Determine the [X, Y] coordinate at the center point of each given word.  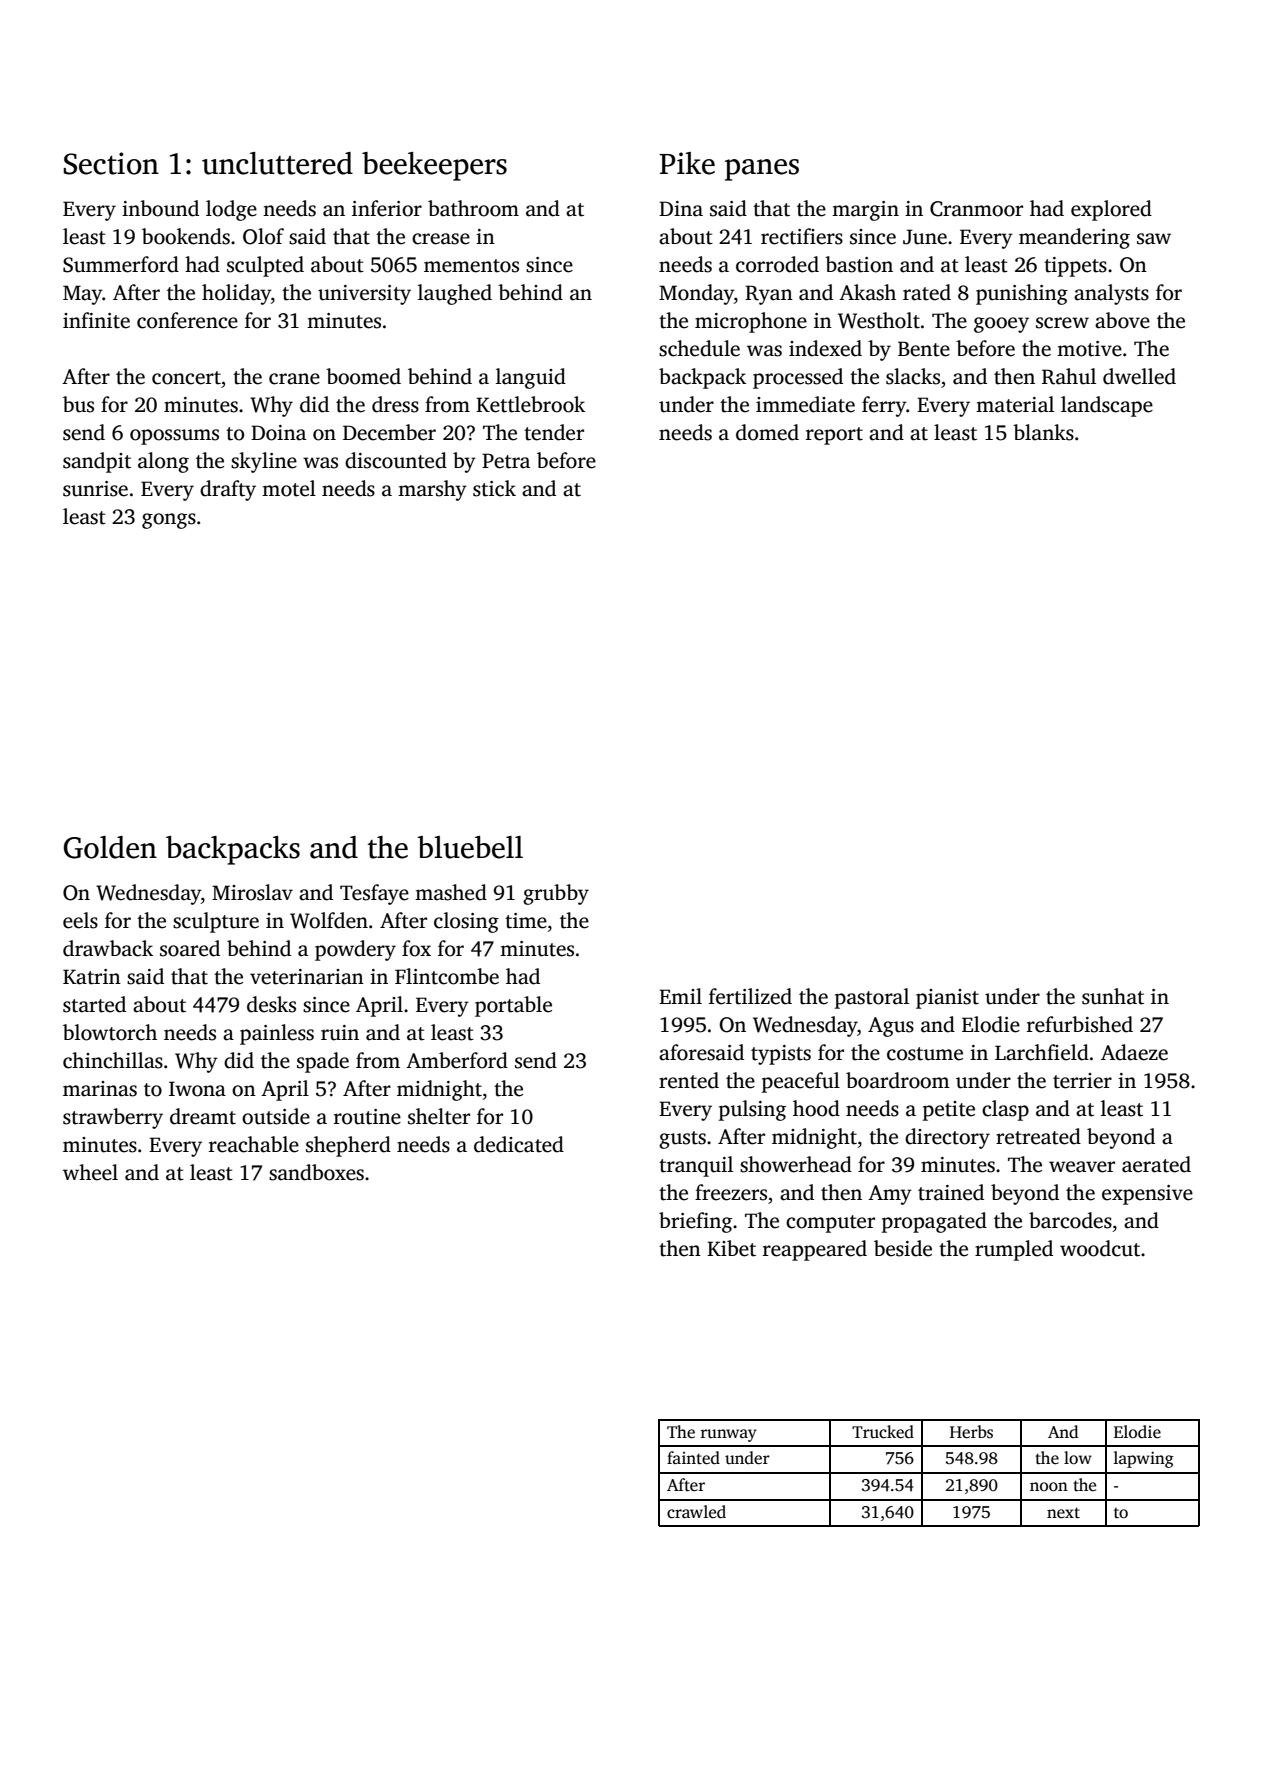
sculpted [265, 266]
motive [1089, 349]
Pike [687, 163]
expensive [1147, 1195]
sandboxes [316, 1172]
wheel [90, 1172]
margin [865, 211]
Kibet [731, 1248]
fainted [693, 1458]
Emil [680, 996]
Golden [110, 847]
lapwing [1144, 1459]
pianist [947, 999]
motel [289, 488]
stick [494, 488]
